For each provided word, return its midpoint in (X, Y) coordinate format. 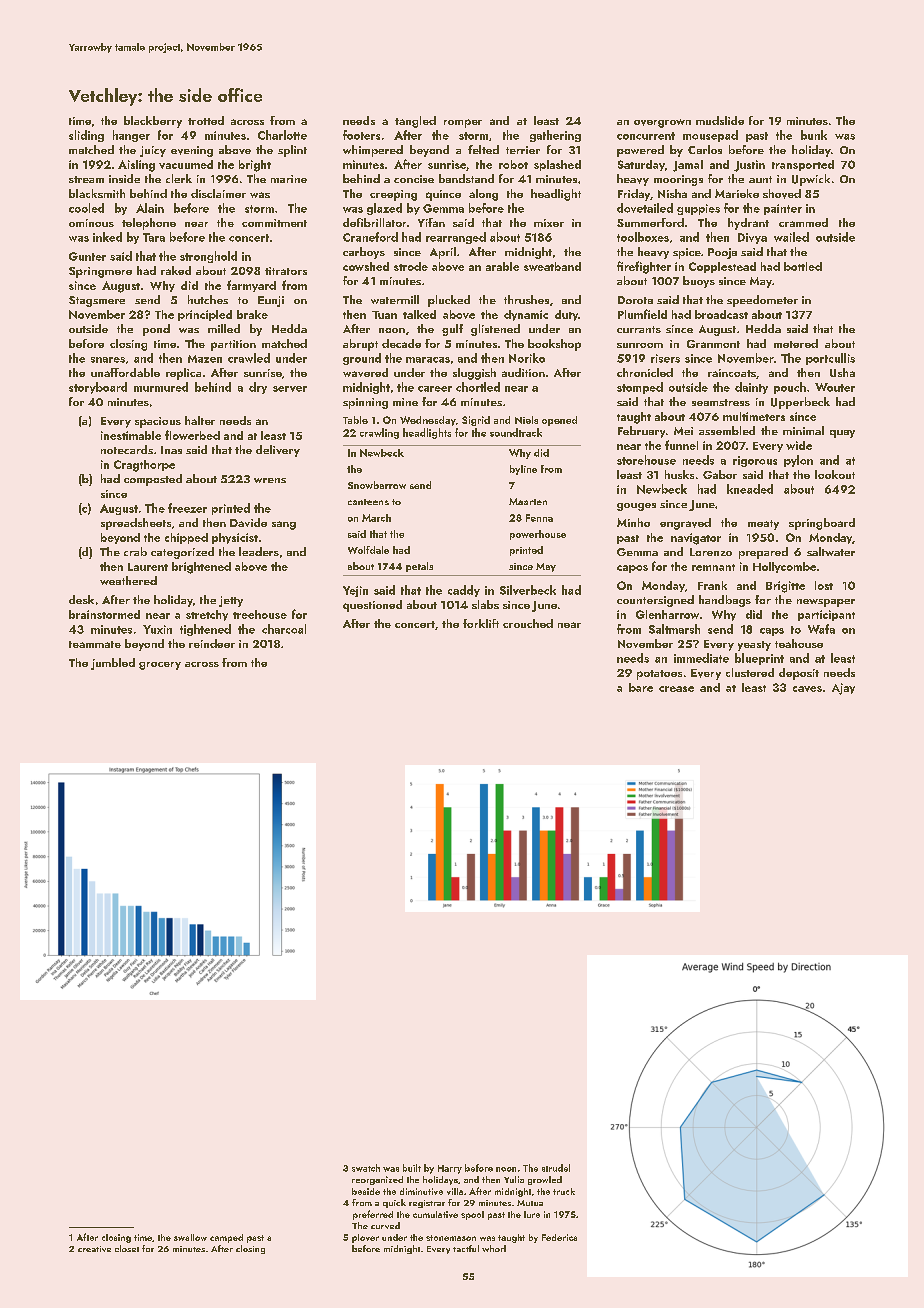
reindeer (212, 643)
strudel (556, 1168)
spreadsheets (136, 524)
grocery (160, 666)
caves (807, 689)
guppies (698, 209)
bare (641, 687)
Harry (450, 1169)
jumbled (113, 664)
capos (632, 569)
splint (292, 151)
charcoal (284, 629)
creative (94, 1249)
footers (361, 135)
